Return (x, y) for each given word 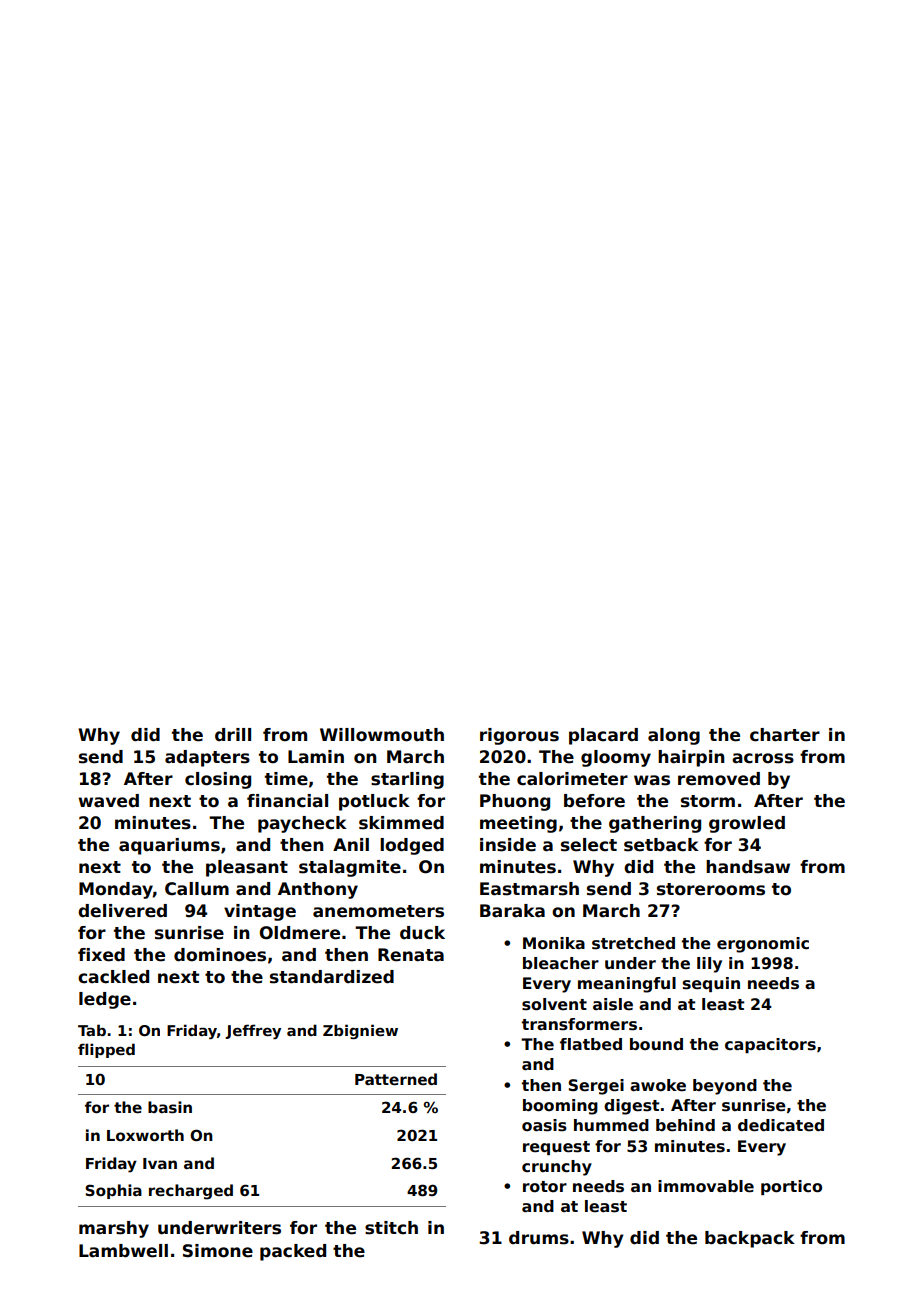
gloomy (616, 758)
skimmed (401, 823)
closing (218, 780)
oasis (544, 1125)
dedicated (781, 1125)
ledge (105, 1000)
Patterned (396, 1079)
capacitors (770, 1045)
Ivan (160, 1163)
